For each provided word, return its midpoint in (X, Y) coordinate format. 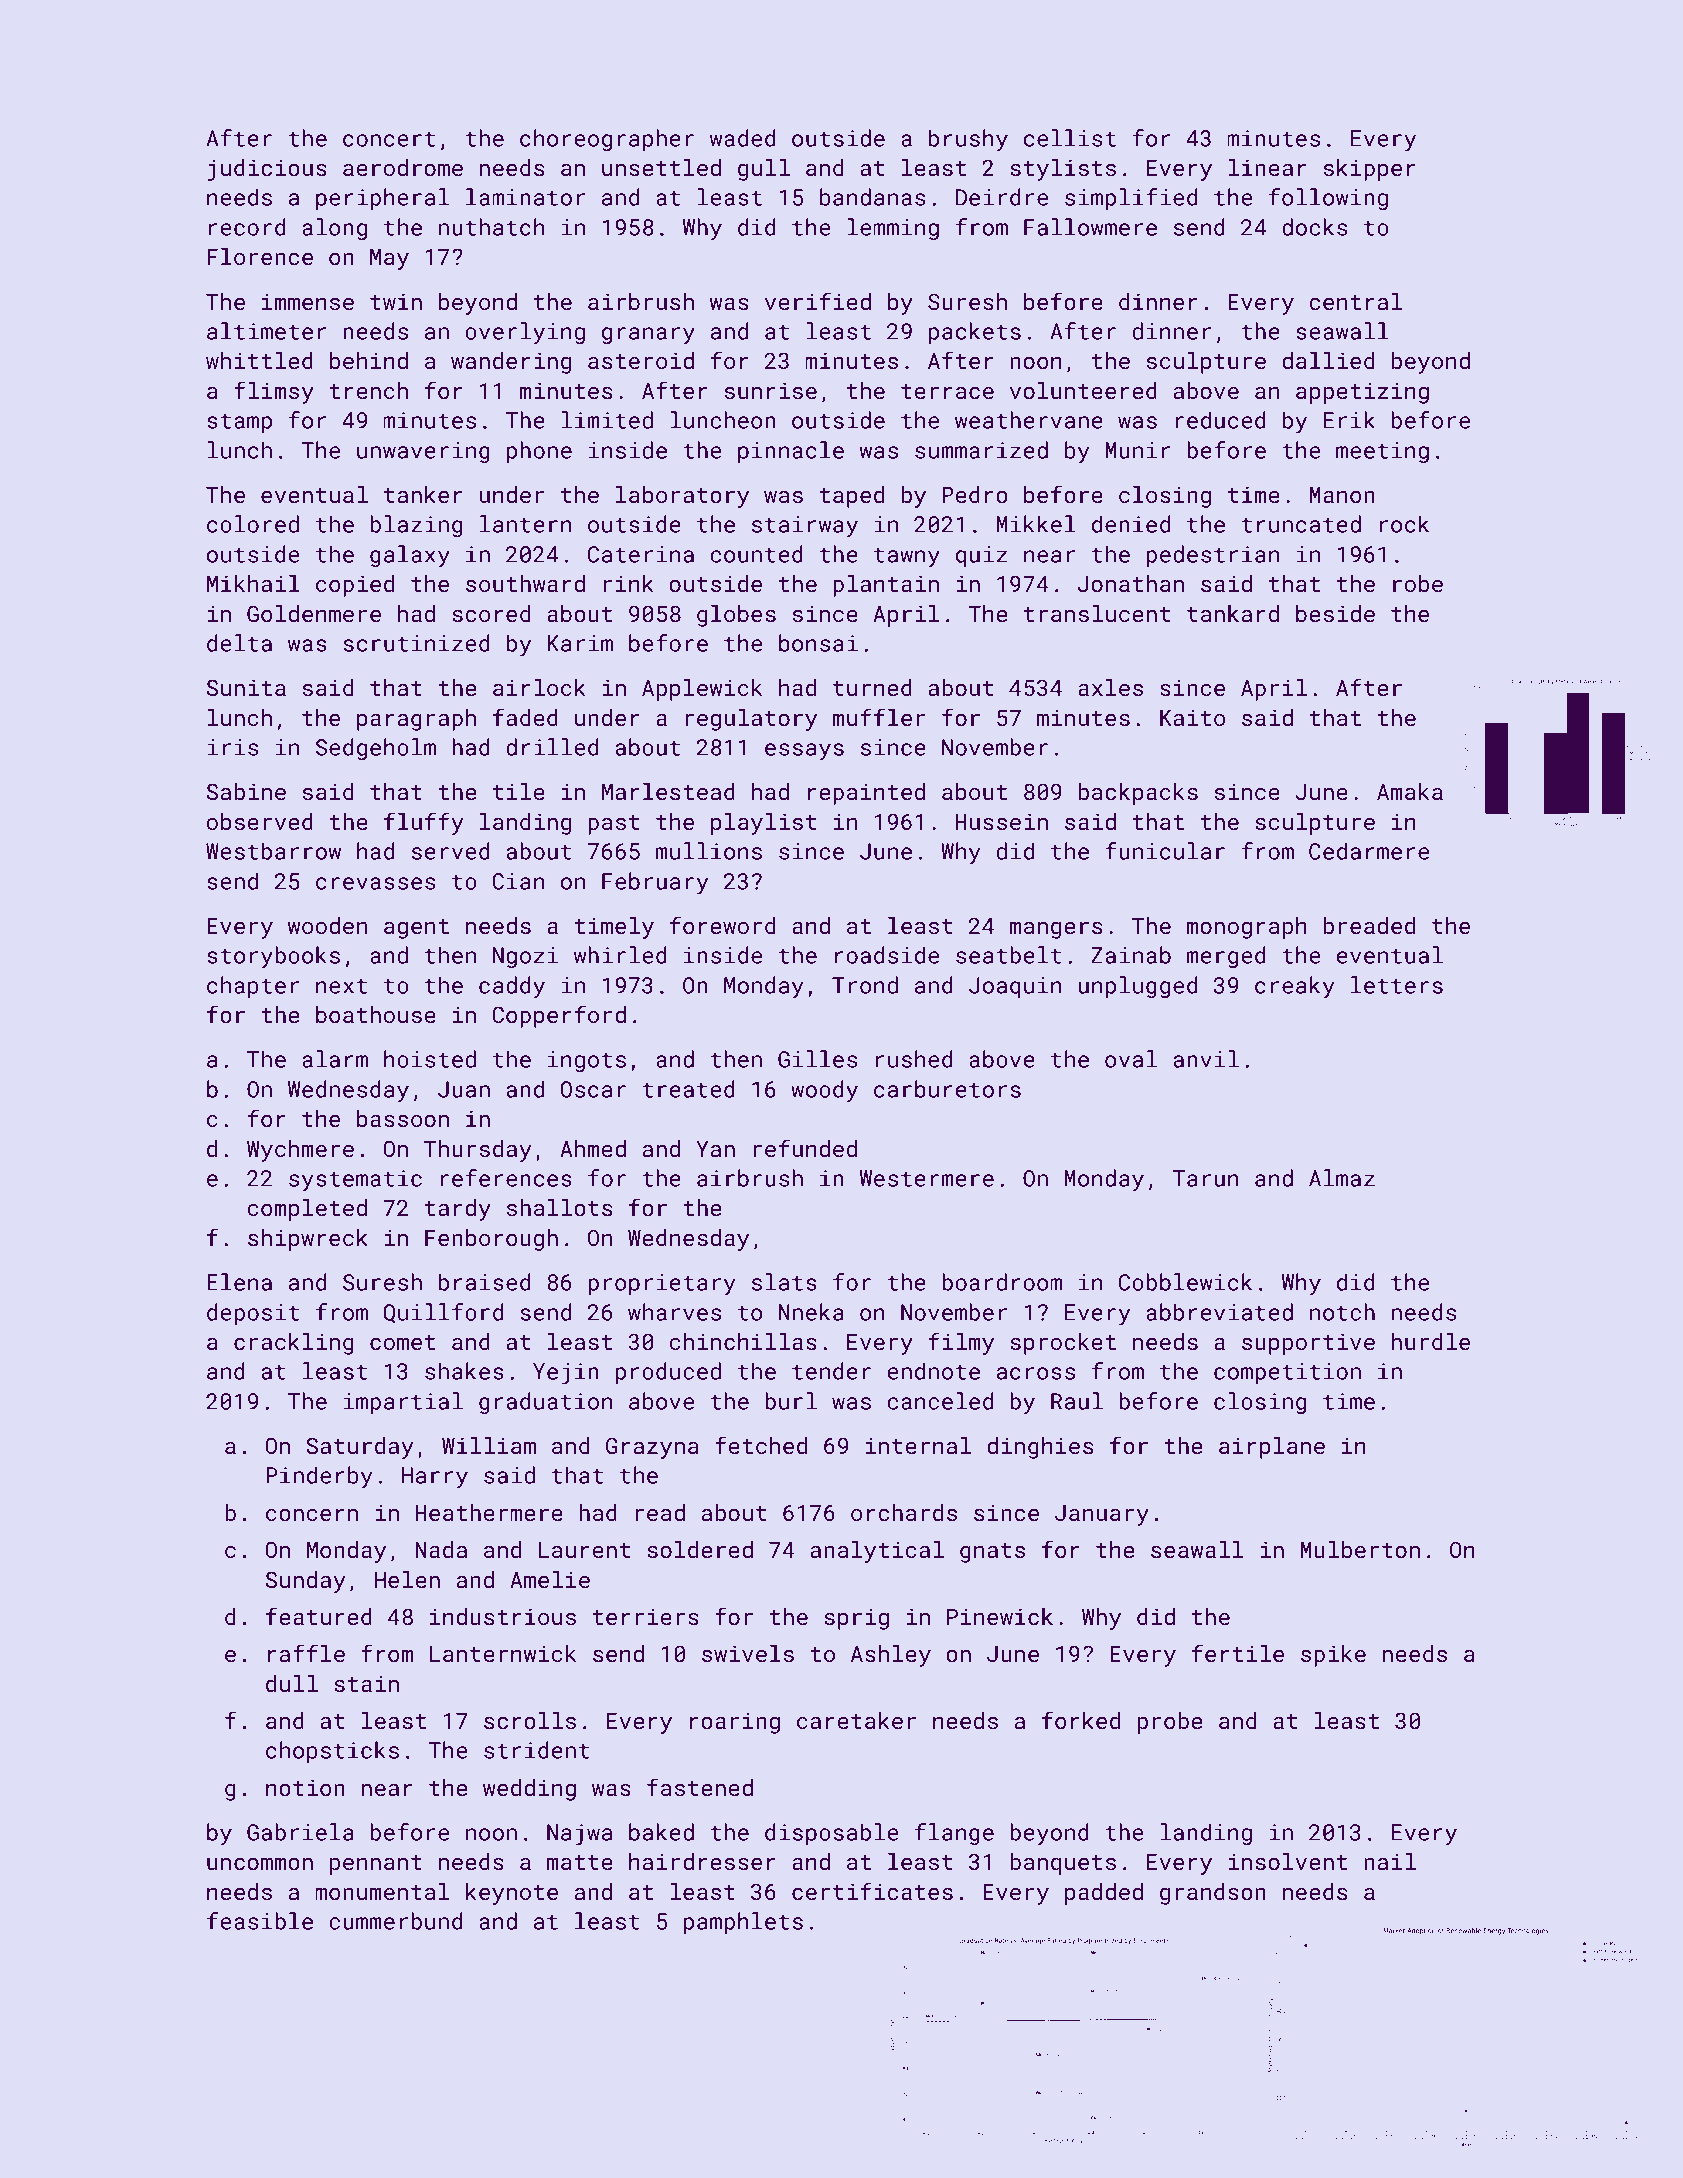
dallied (1328, 360)
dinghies (1040, 1448)
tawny (907, 557)
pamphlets (743, 1923)
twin (396, 301)
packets (975, 333)
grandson (1213, 1894)
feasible (260, 1921)
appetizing (1362, 393)
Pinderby (319, 1477)
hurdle (1430, 1341)
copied (355, 586)
